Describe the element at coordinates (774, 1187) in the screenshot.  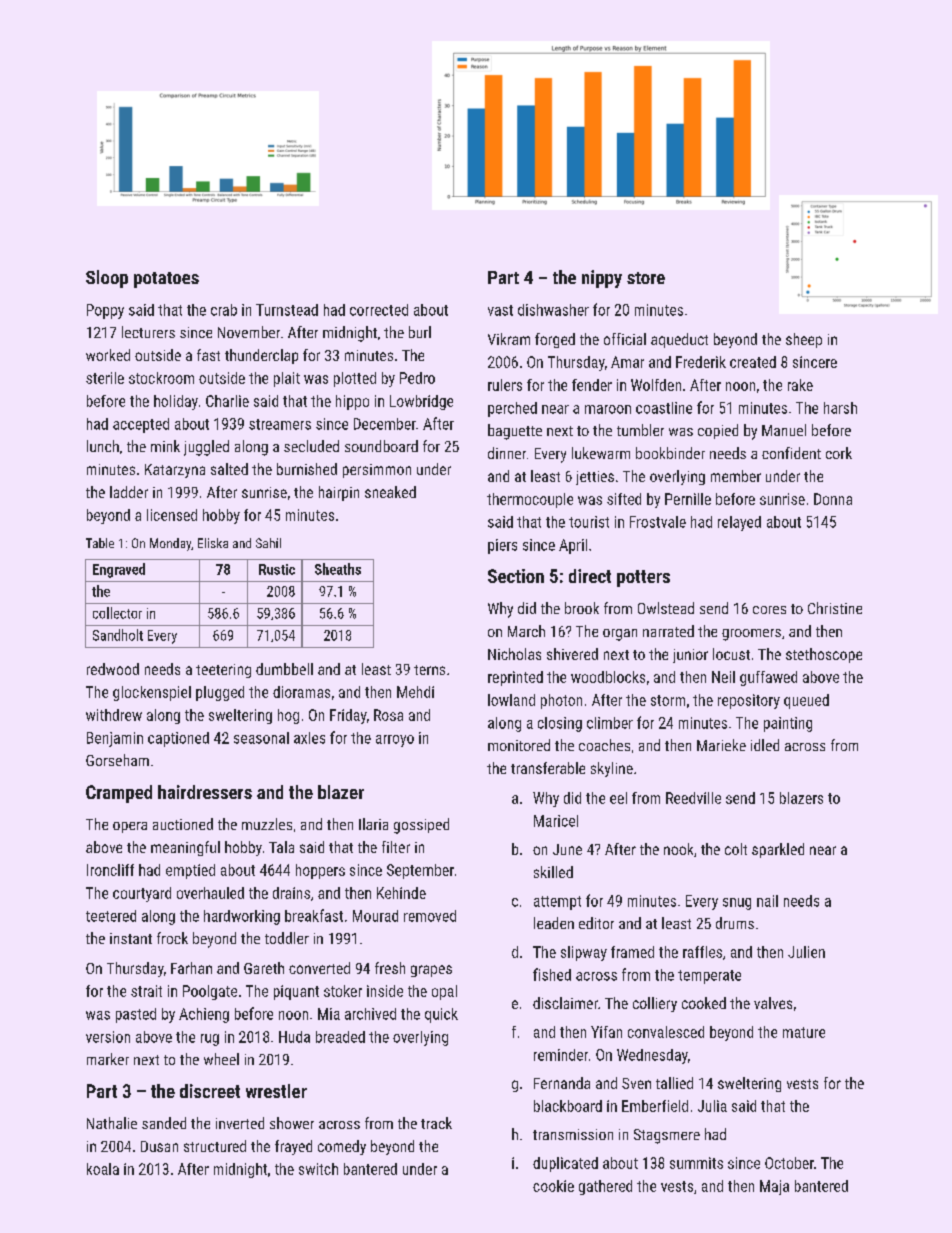
I see `Maja` at that location.
